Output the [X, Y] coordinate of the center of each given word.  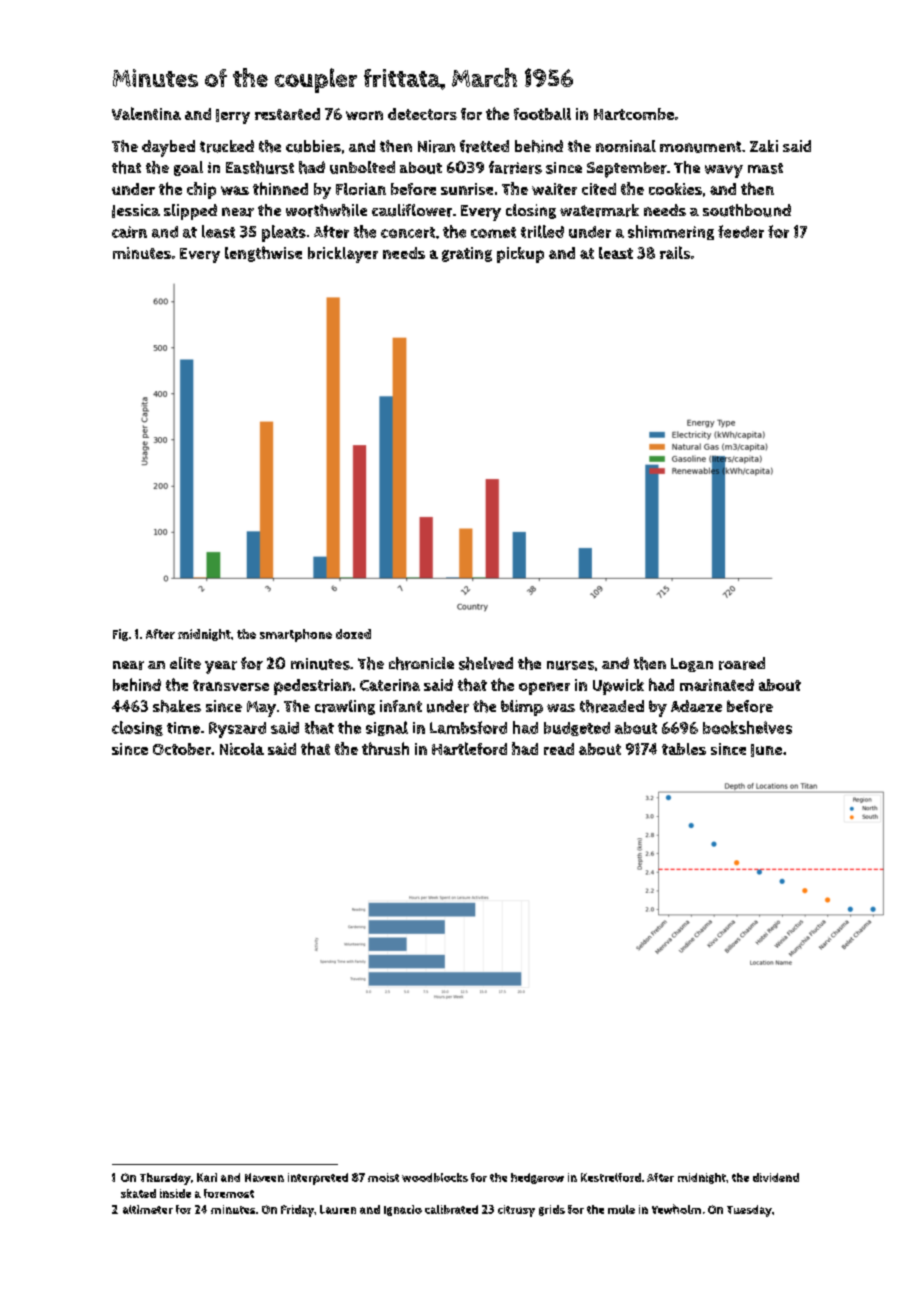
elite [185, 663]
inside [175, 1193]
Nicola [242, 749]
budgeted [577, 729]
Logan [692, 665]
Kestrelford [611, 1177]
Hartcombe [634, 114]
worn [364, 115]
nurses [570, 665]
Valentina [146, 113]
